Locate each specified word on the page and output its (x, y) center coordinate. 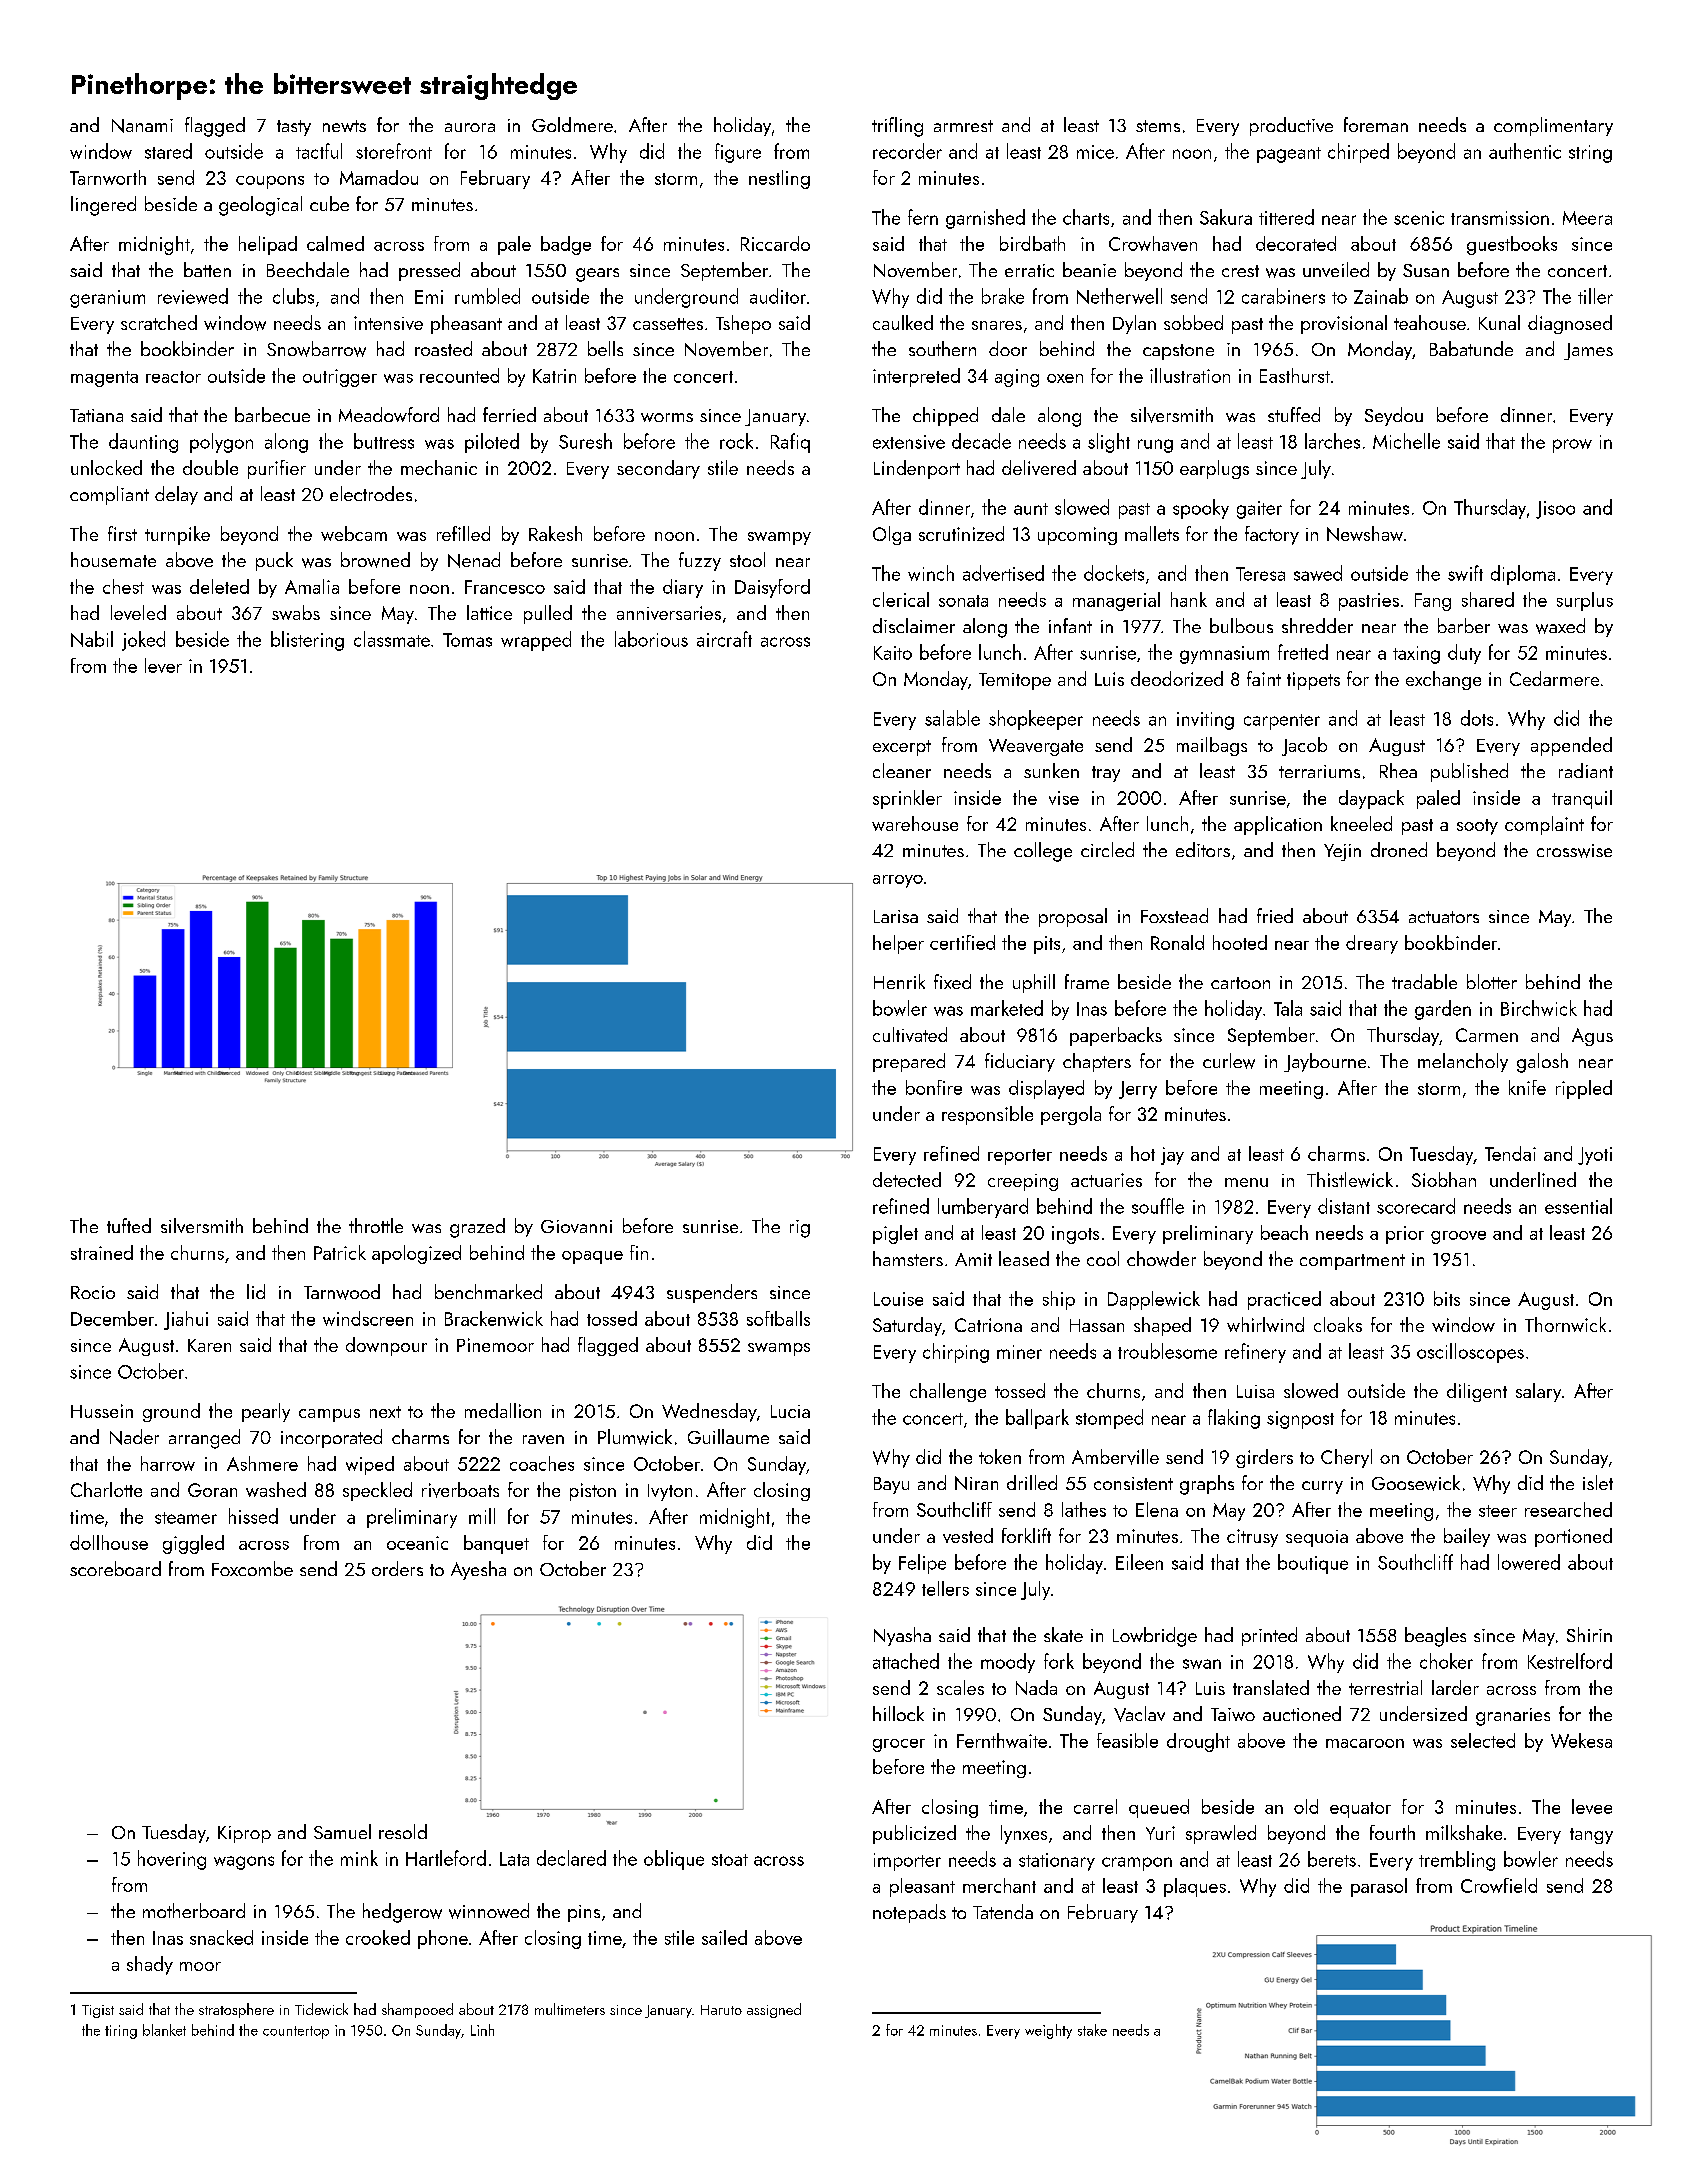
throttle (376, 1225)
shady (150, 1965)
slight (1109, 443)
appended (1571, 746)
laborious (651, 639)
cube (329, 203)
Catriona (988, 1325)
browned (375, 560)
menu (1246, 1182)
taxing (1416, 655)
